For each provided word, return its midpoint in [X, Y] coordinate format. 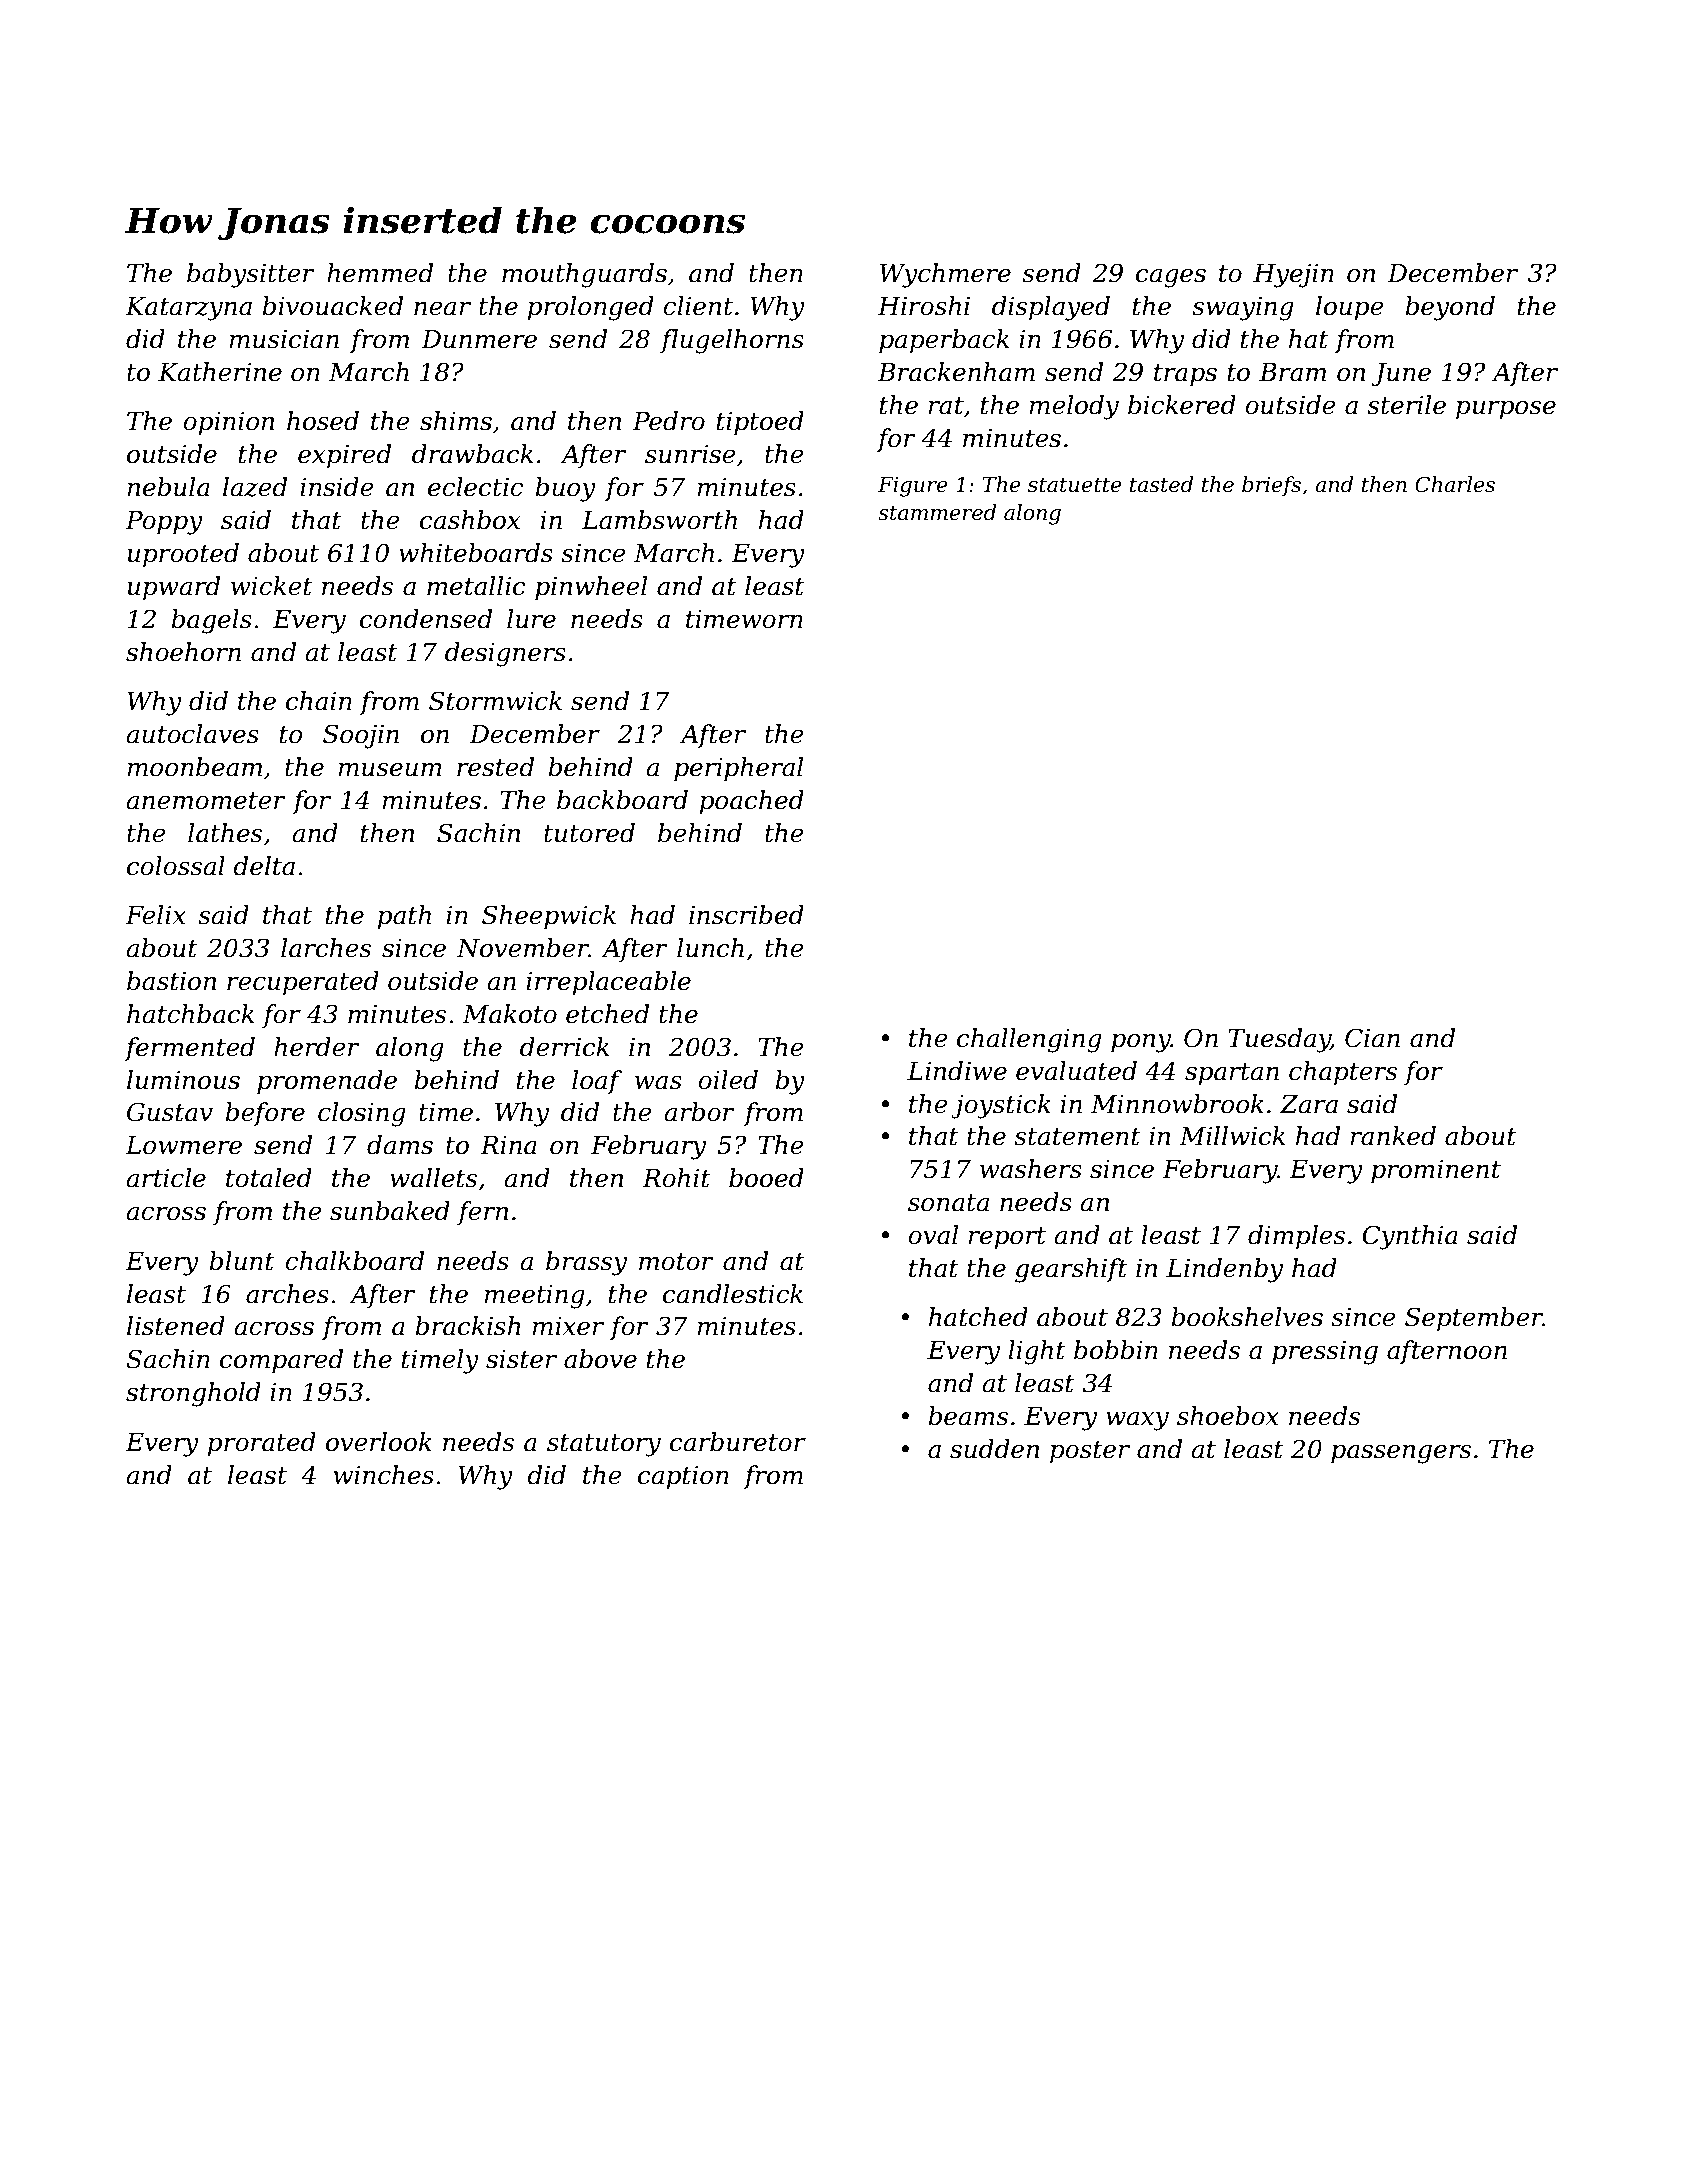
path [404, 917]
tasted [1161, 484]
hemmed [380, 273]
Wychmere [945, 275]
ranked [1393, 1136]
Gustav [170, 1112]
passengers [1401, 1454]
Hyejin [1293, 276]
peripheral [738, 769]
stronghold [193, 1394]
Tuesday [1279, 1040]
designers [505, 654]
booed [766, 1178]
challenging [1029, 1040]
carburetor [738, 1442]
